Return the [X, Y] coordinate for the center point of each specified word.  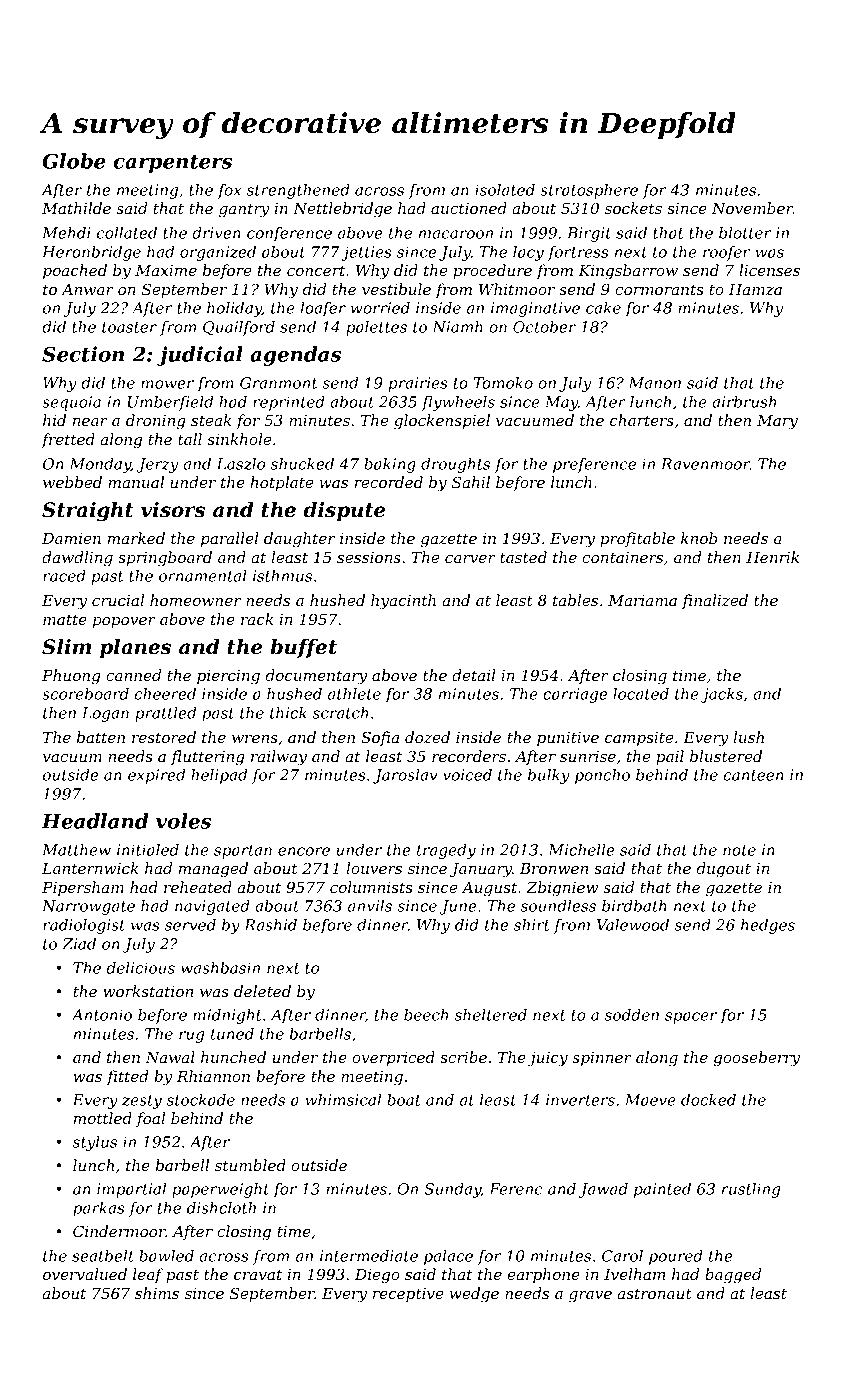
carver [470, 559]
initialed [148, 850]
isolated [505, 190]
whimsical [343, 1100]
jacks [722, 695]
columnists [371, 887]
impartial [131, 1190]
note [739, 850]
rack [257, 619]
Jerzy [157, 465]
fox [229, 191]
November [752, 208]
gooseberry [757, 1059]
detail [473, 675]
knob [699, 538]
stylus [95, 1143]
